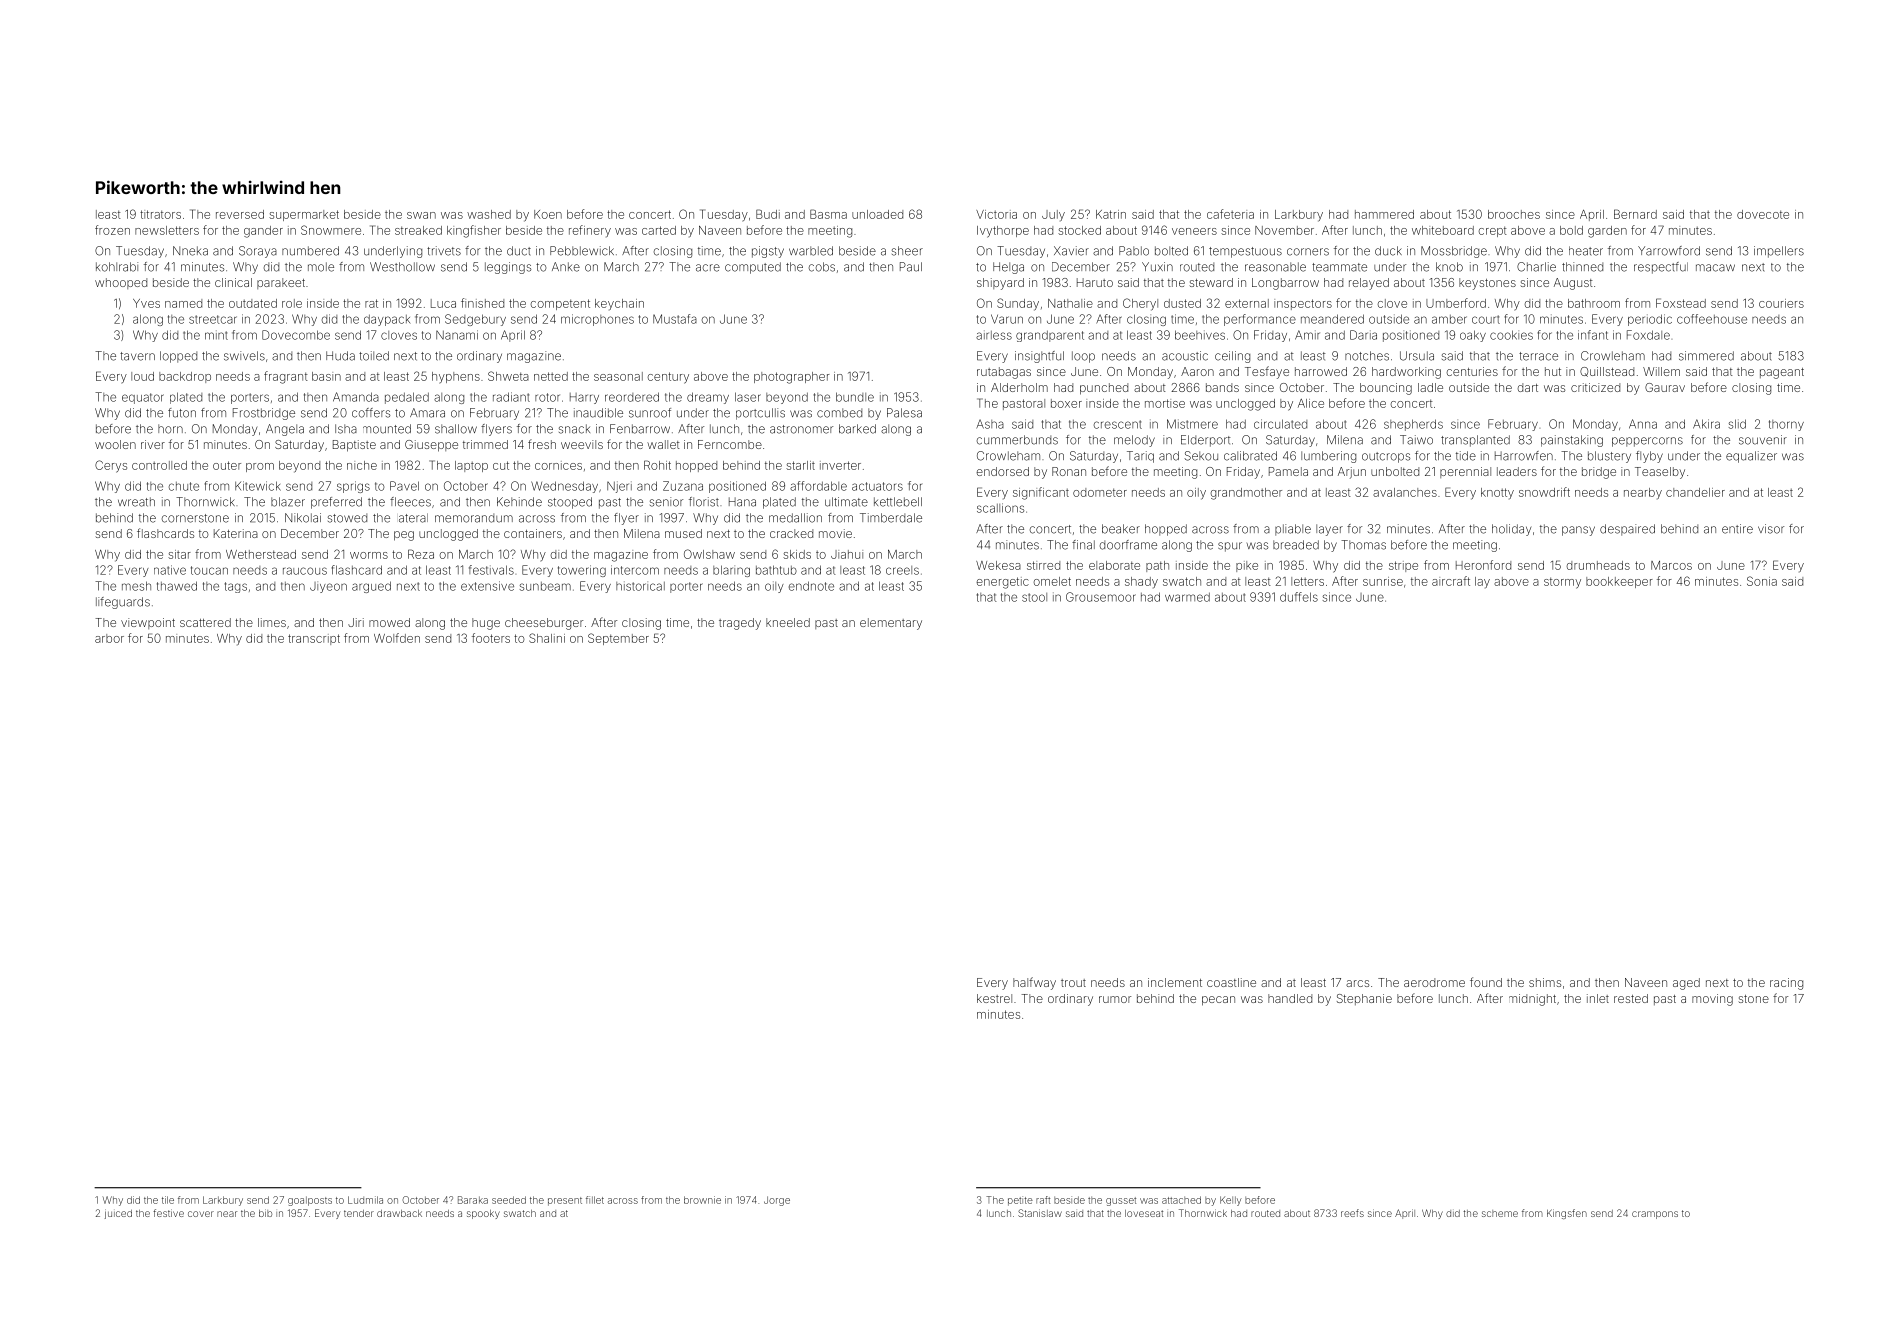  Describe the element at coordinates (402, 267) in the document. I see `Westhollow` at that location.
